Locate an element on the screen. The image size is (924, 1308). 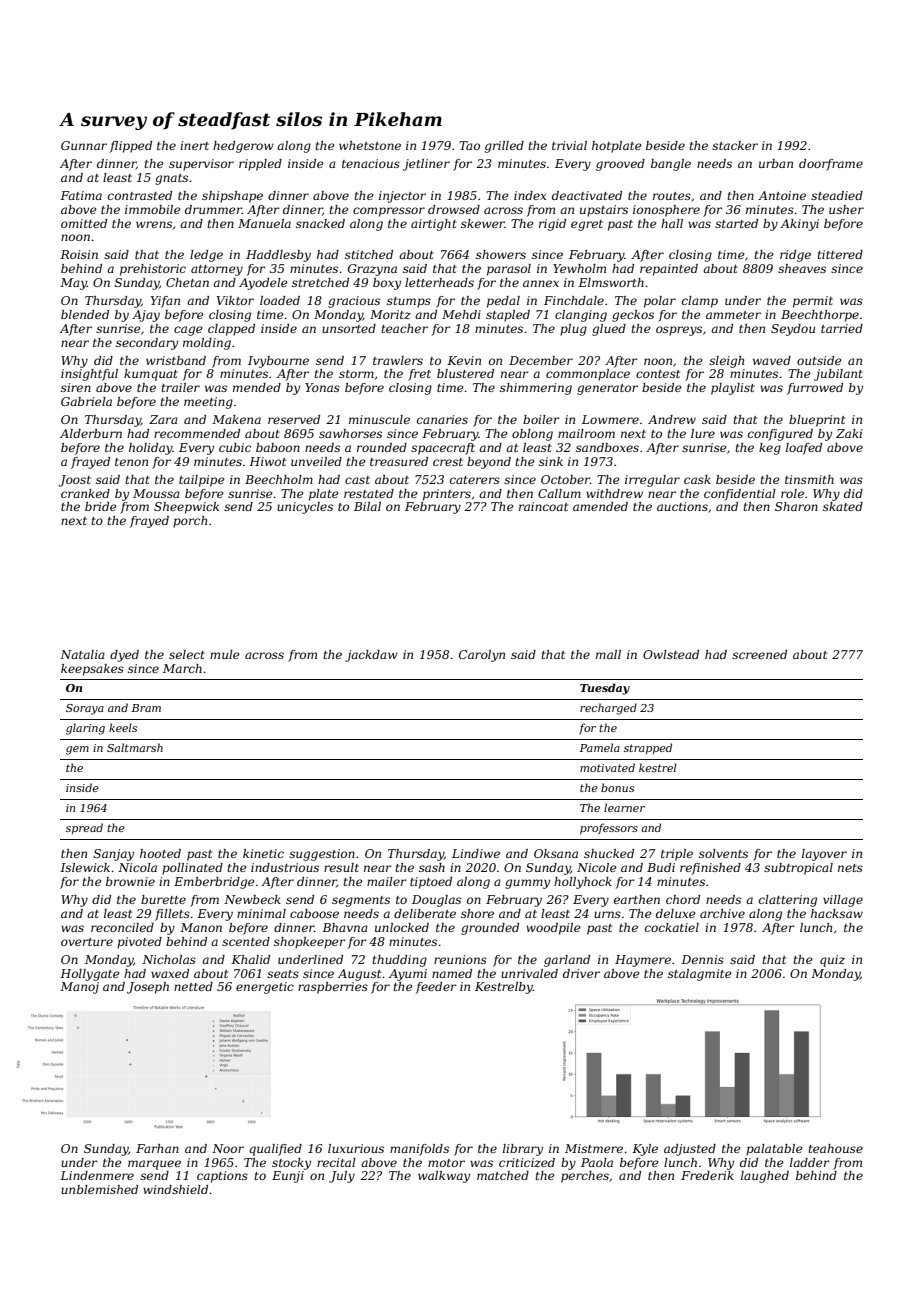
Dennis is located at coordinates (702, 959).
